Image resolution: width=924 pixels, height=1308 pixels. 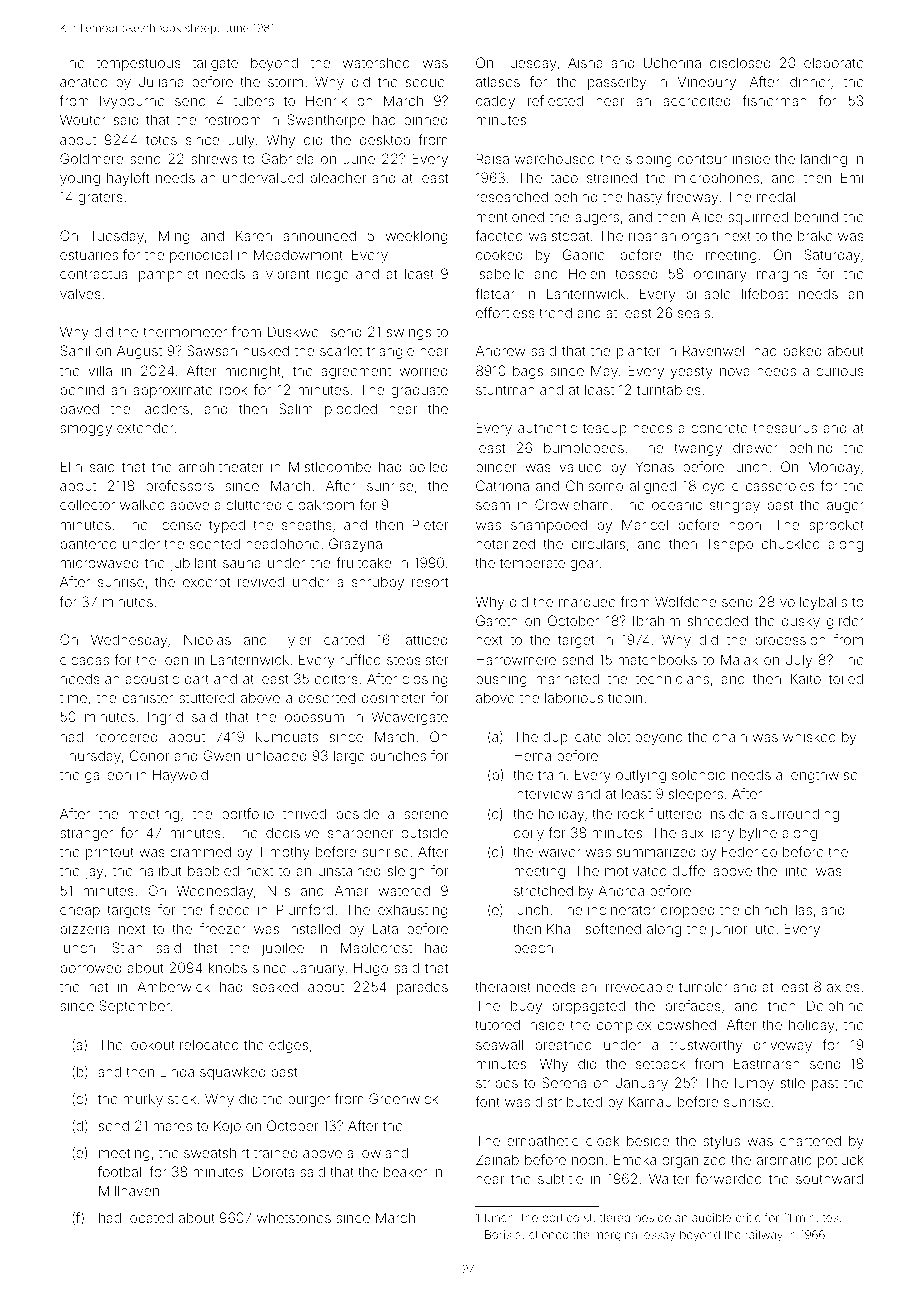 I want to click on large, so click(x=349, y=757).
